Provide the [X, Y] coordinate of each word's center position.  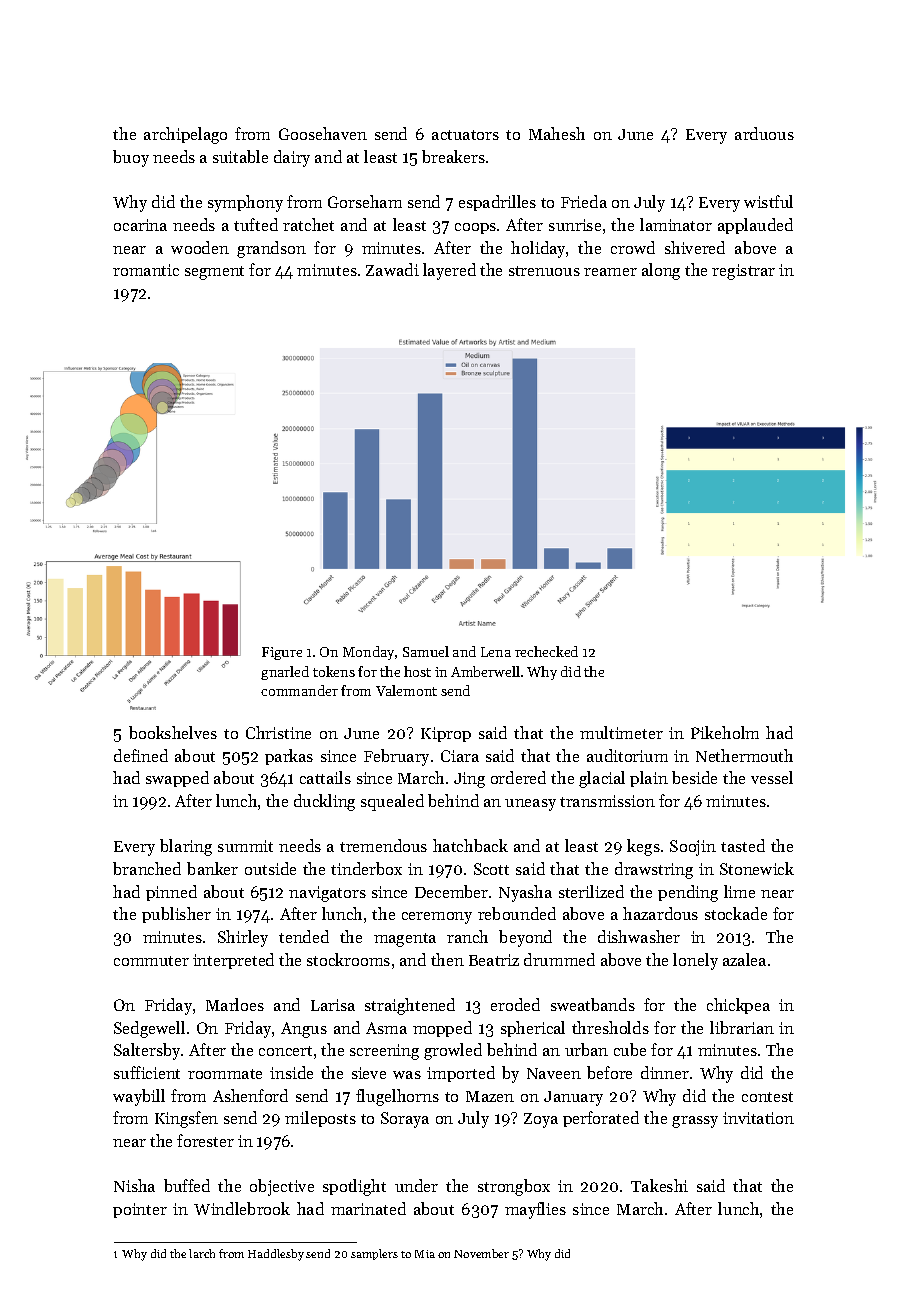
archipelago [185, 135]
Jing [469, 780]
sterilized [591, 891]
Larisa [333, 1005]
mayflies [535, 1210]
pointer [140, 1210]
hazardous [660, 913]
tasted [743, 845]
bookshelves [173, 732]
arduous [764, 133]
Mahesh [557, 133]
